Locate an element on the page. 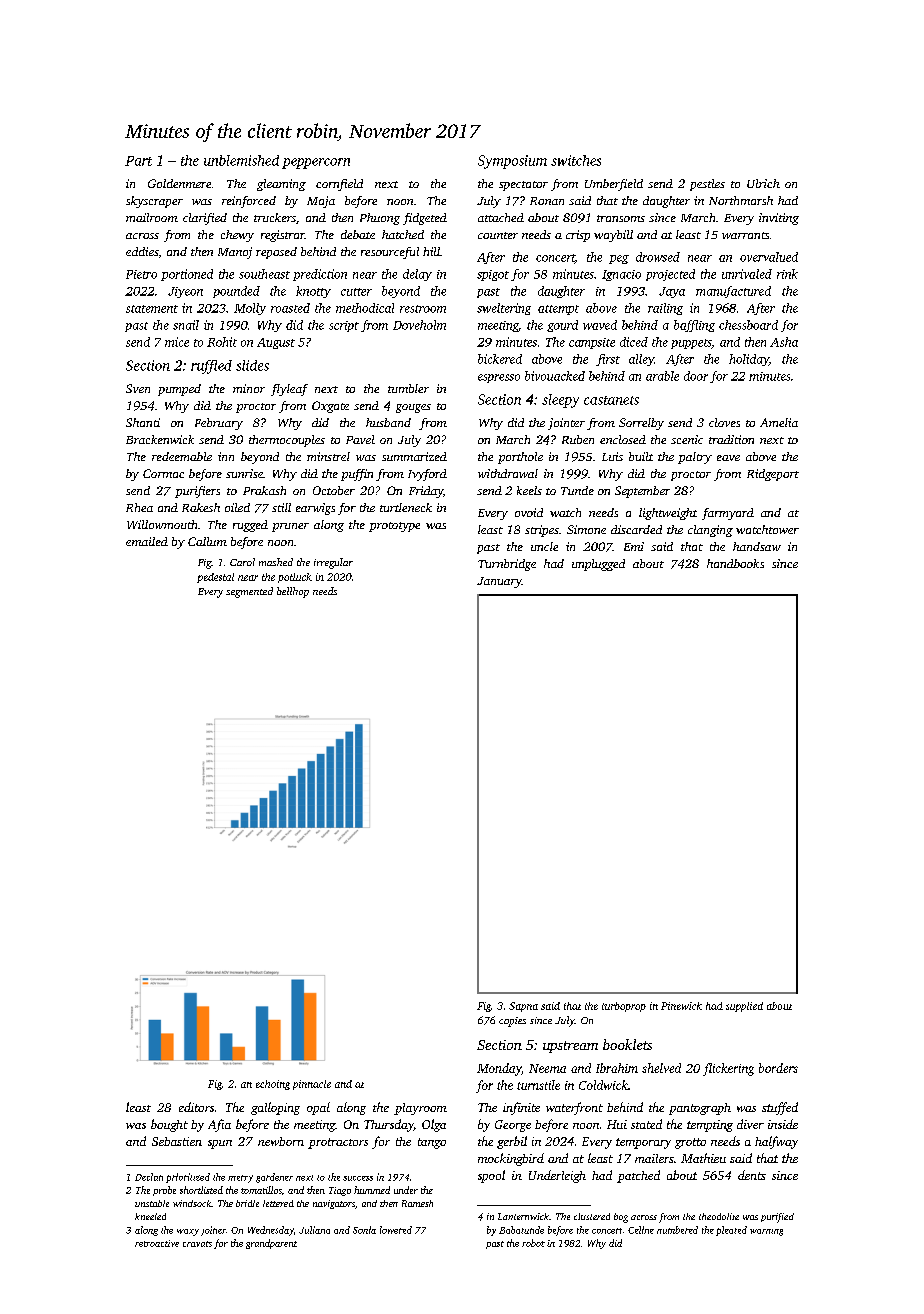 This page has height=1314, width=924. supplied is located at coordinates (744, 1007).
